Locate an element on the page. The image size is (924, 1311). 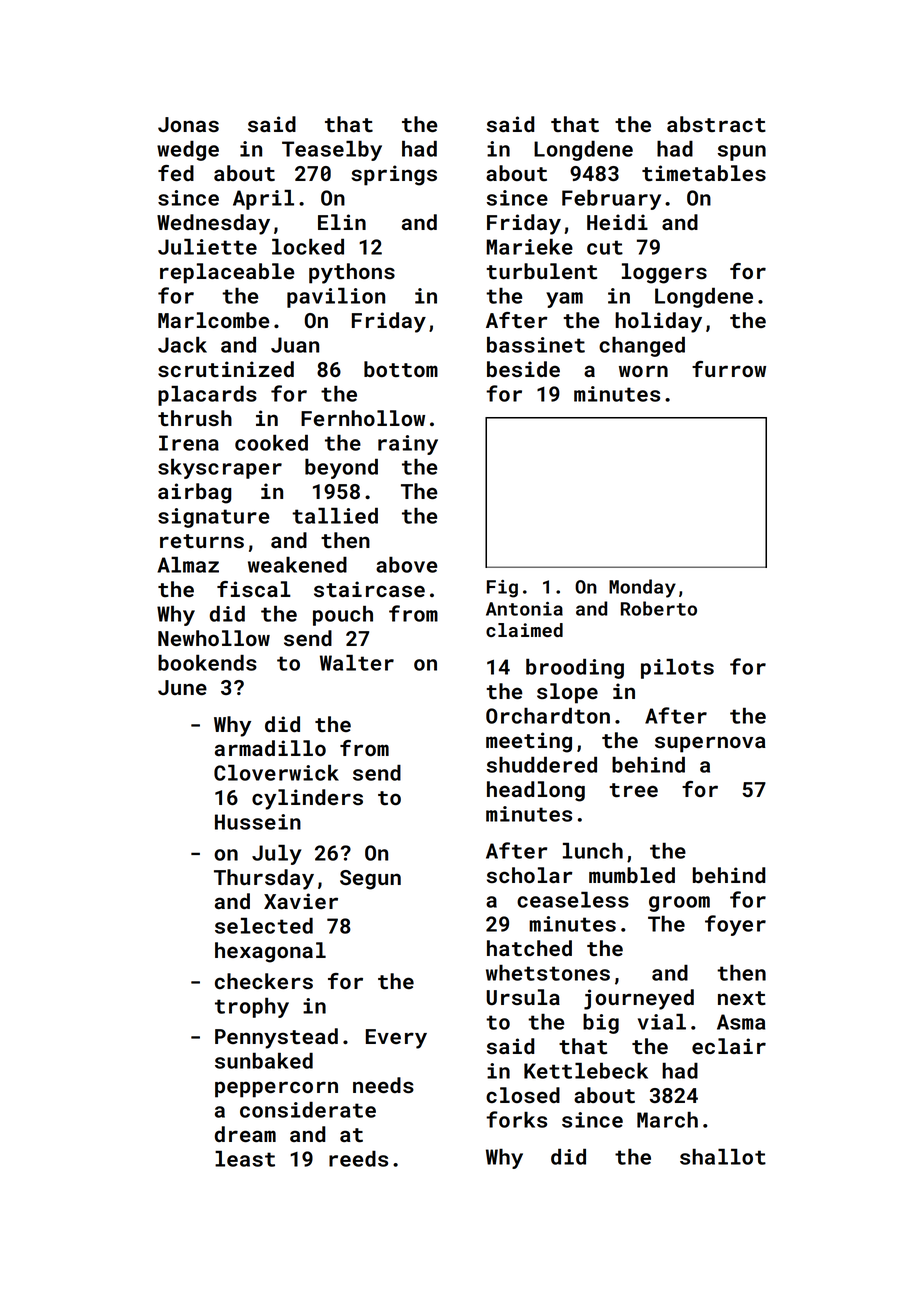
Teaselby is located at coordinates (332, 150).
